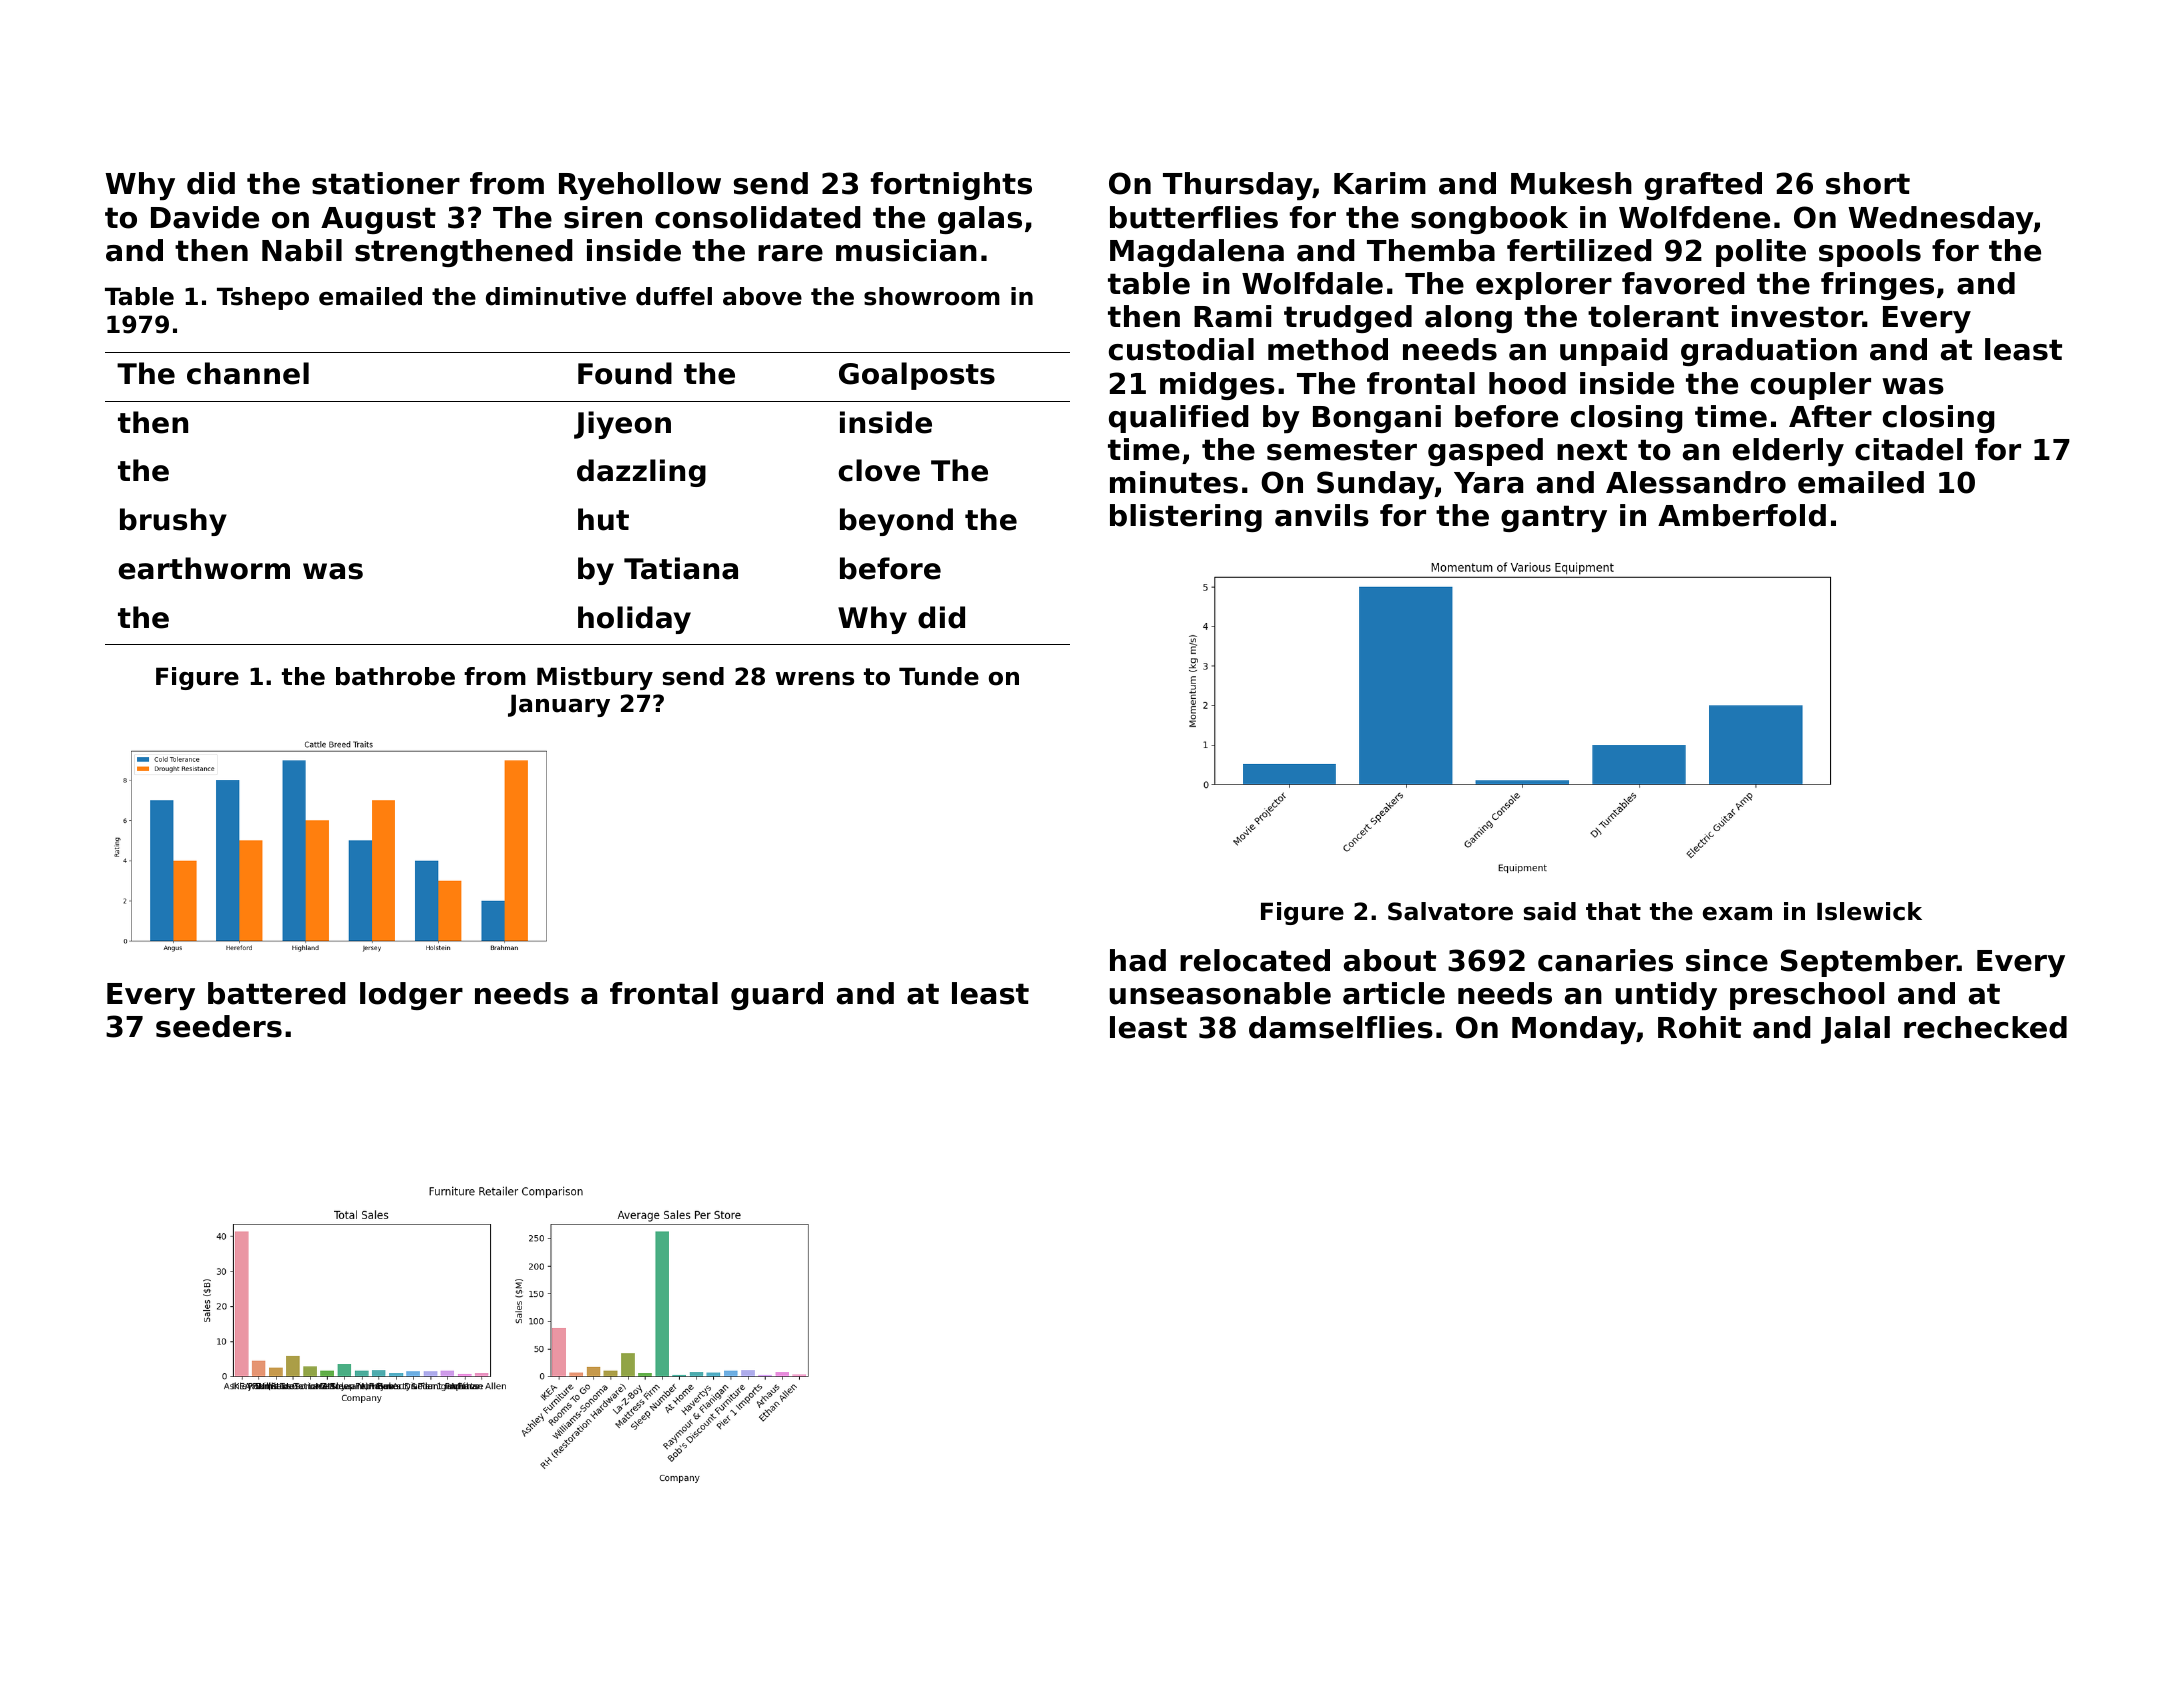  Describe the element at coordinates (1380, 183) in the document. I see `Karim` at that location.
